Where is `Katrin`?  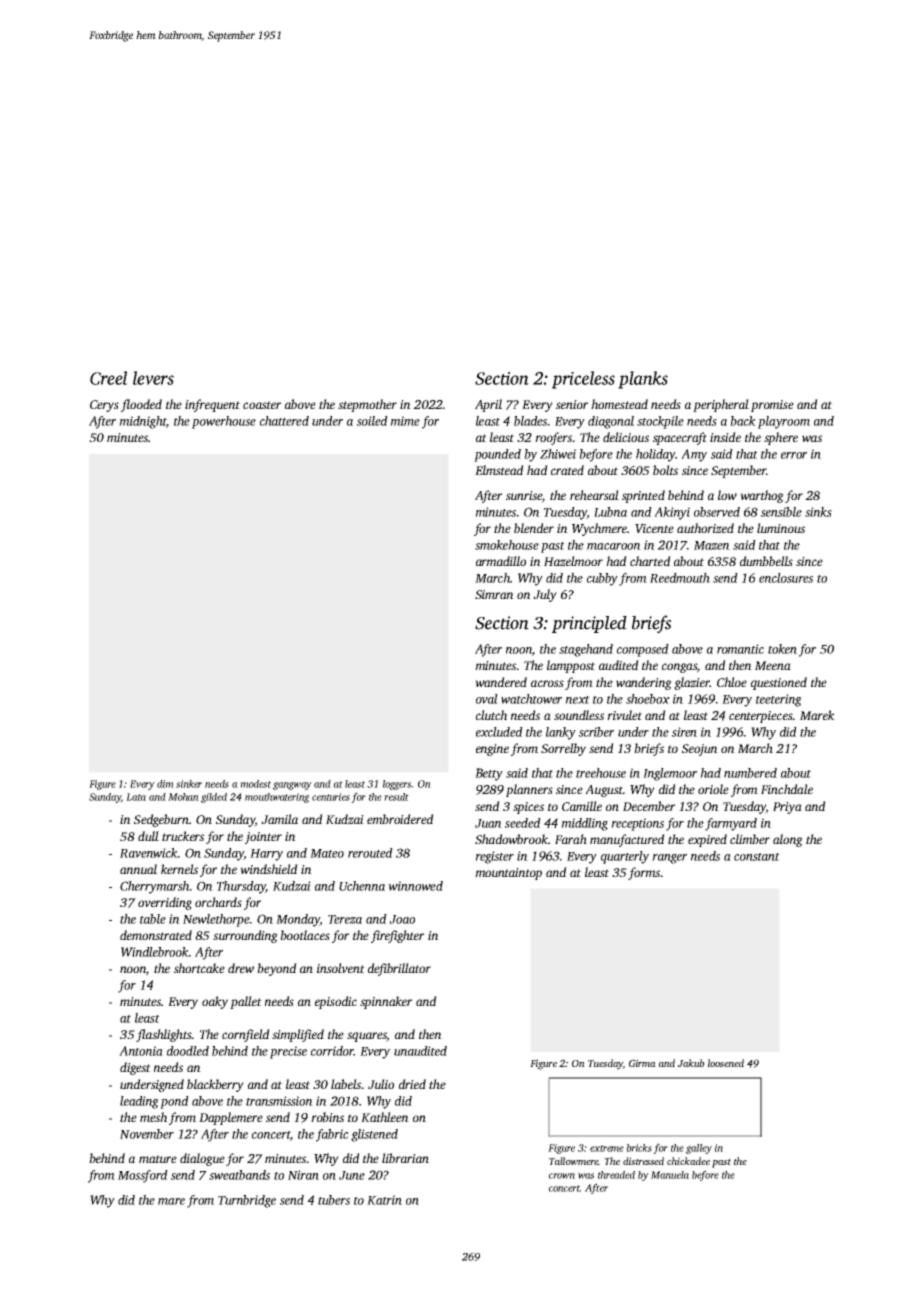 Katrin is located at coordinates (384, 1200).
